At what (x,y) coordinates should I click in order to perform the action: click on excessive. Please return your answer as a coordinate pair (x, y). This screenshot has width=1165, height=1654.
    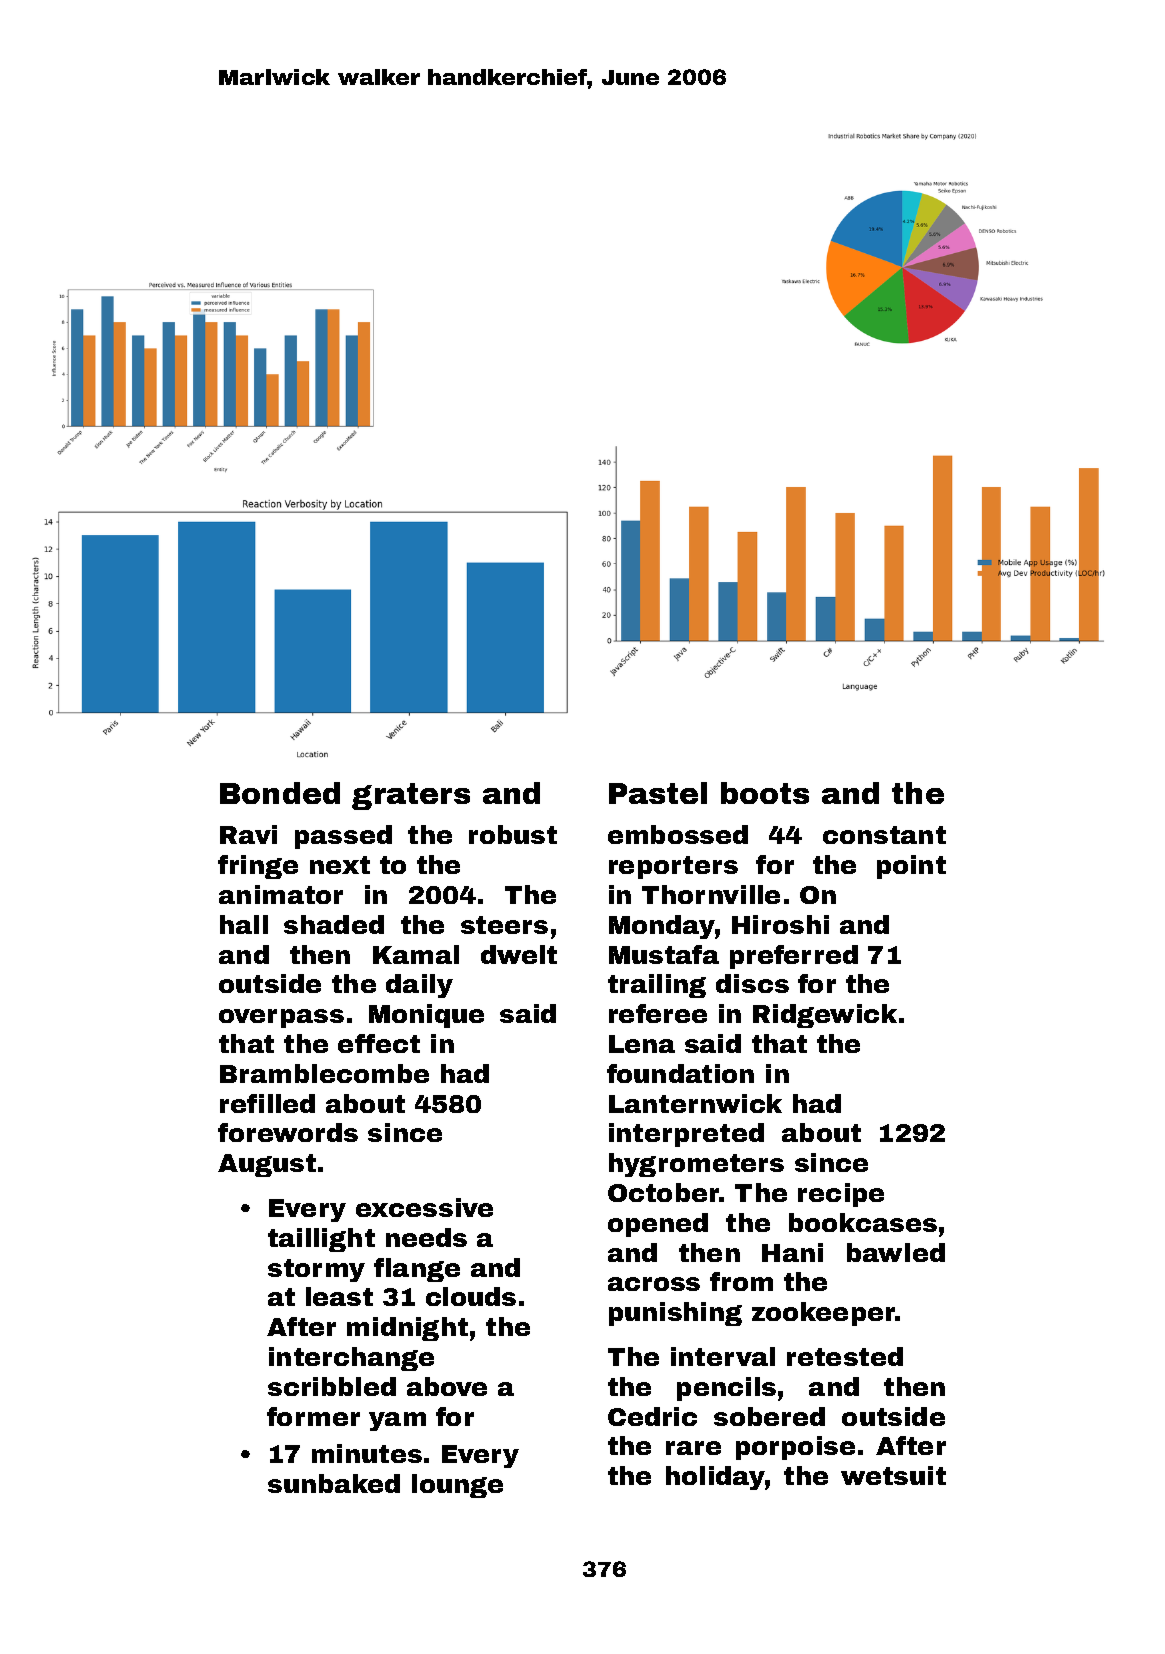
    Looking at the image, I should click on (424, 1207).
